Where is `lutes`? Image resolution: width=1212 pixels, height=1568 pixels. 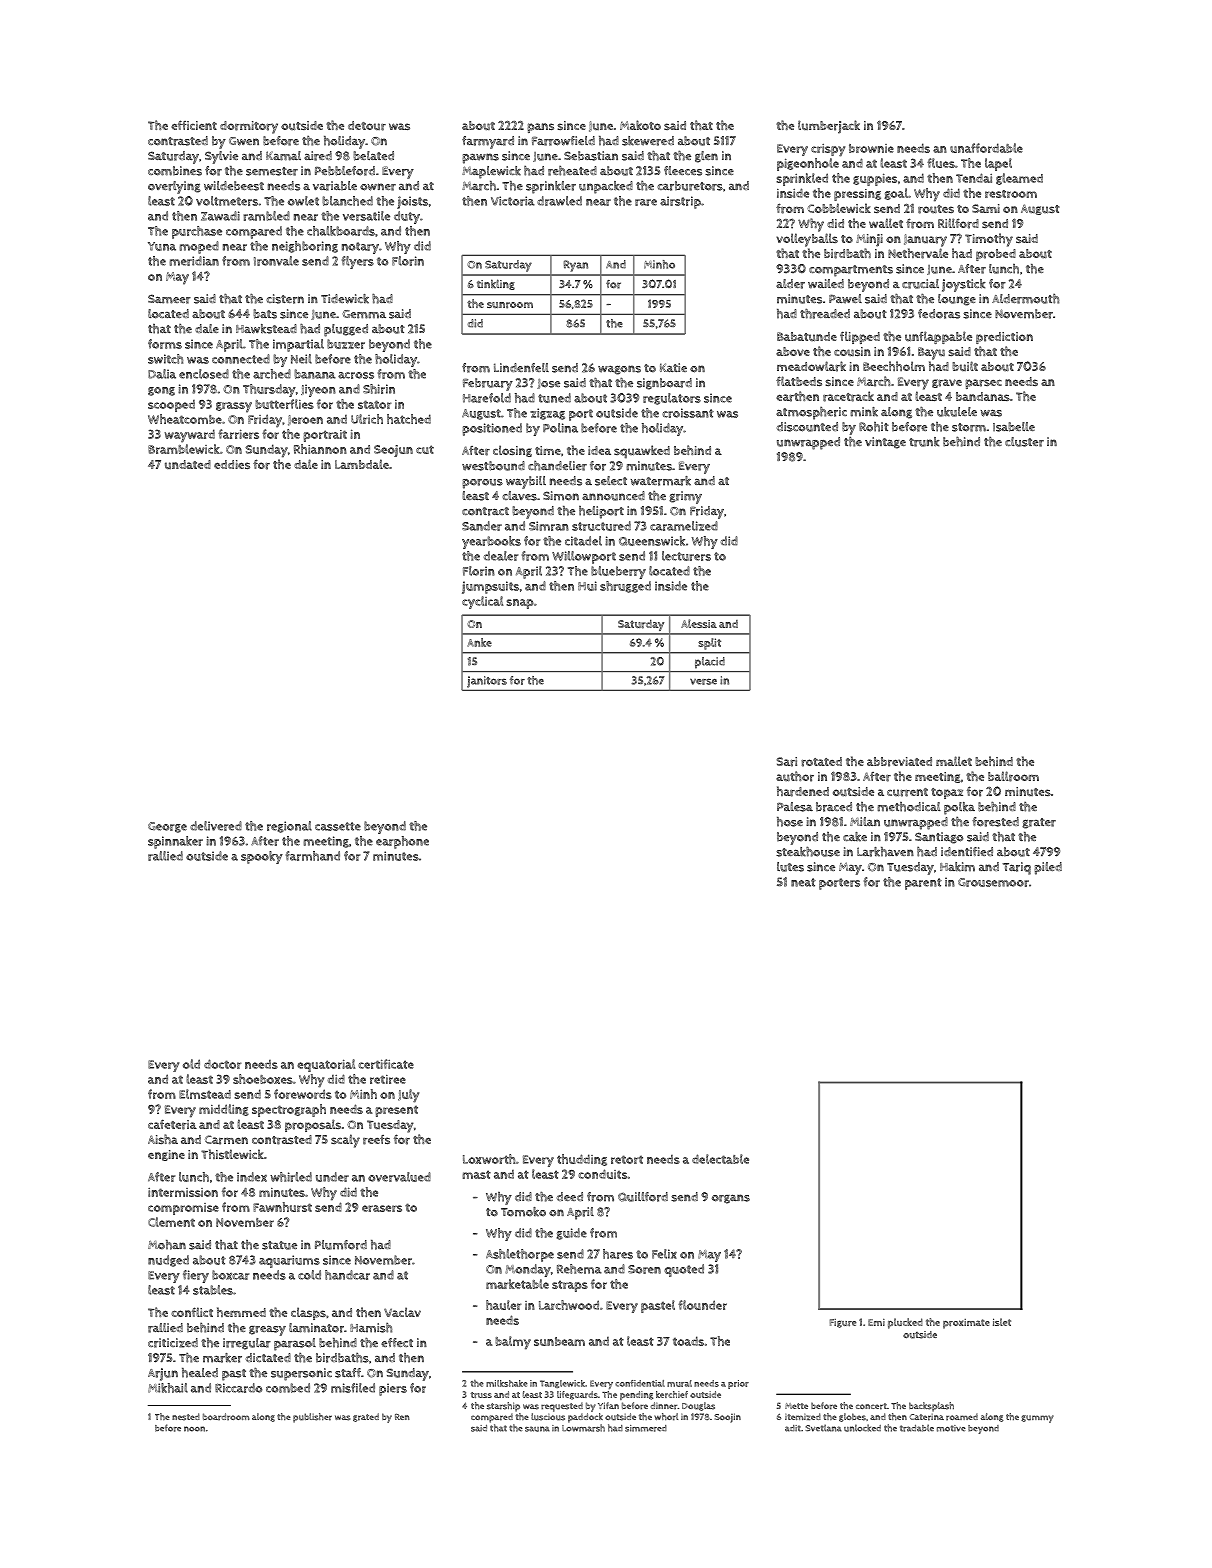
lutes is located at coordinates (790, 867).
